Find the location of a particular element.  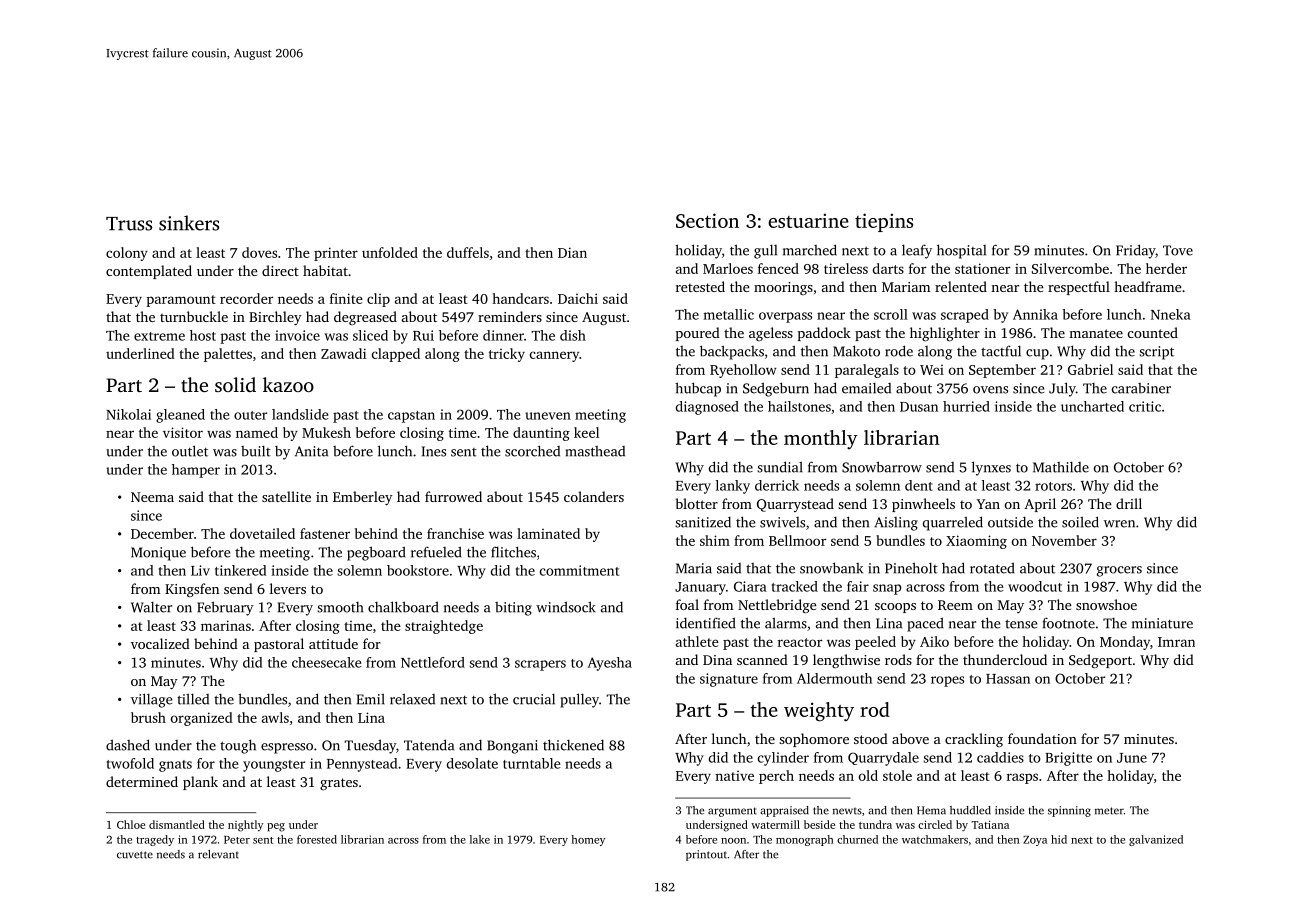

relevant is located at coordinates (218, 854).
